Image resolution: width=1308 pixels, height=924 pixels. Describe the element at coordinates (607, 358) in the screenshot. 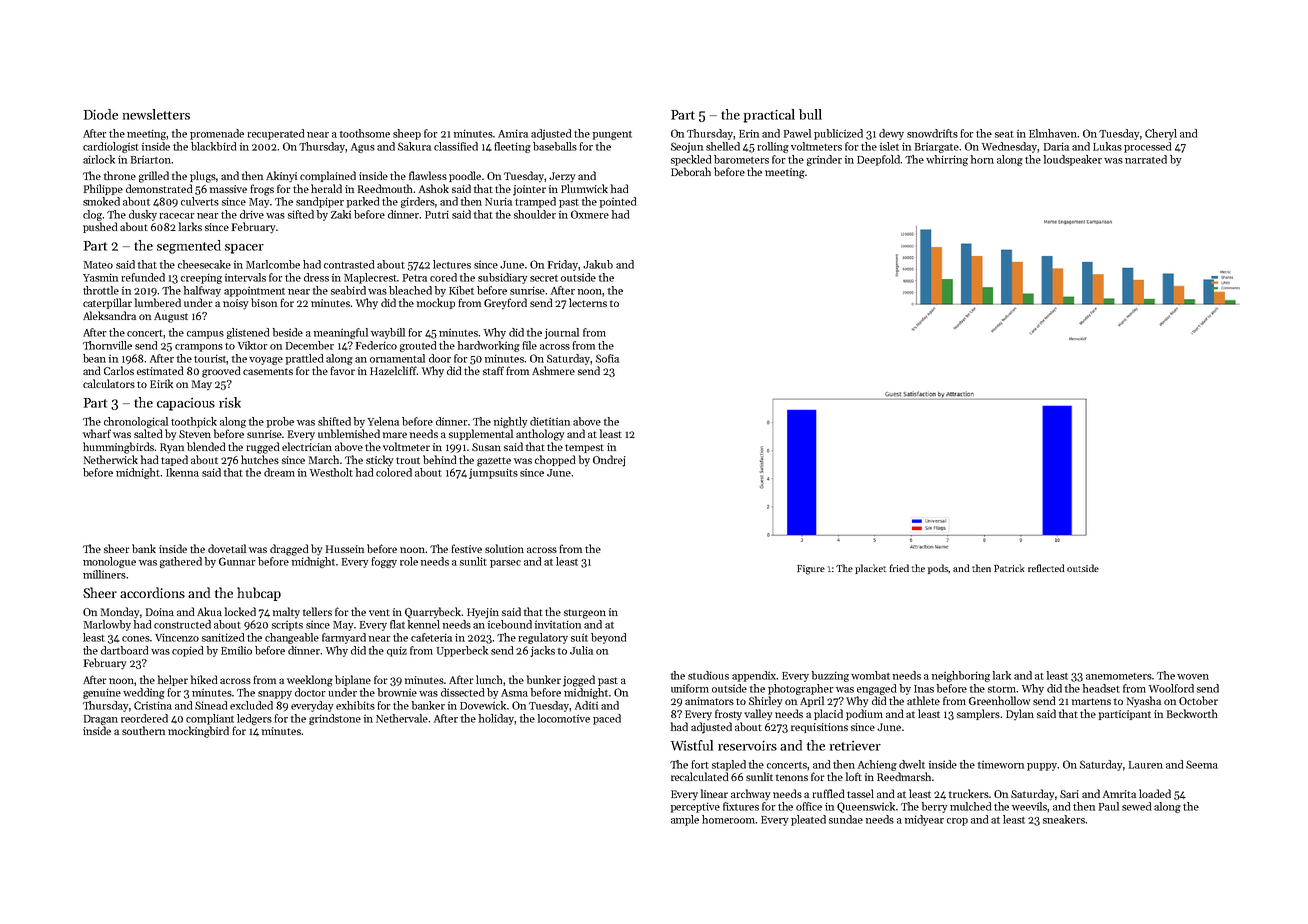

I see `Sofia` at that location.
